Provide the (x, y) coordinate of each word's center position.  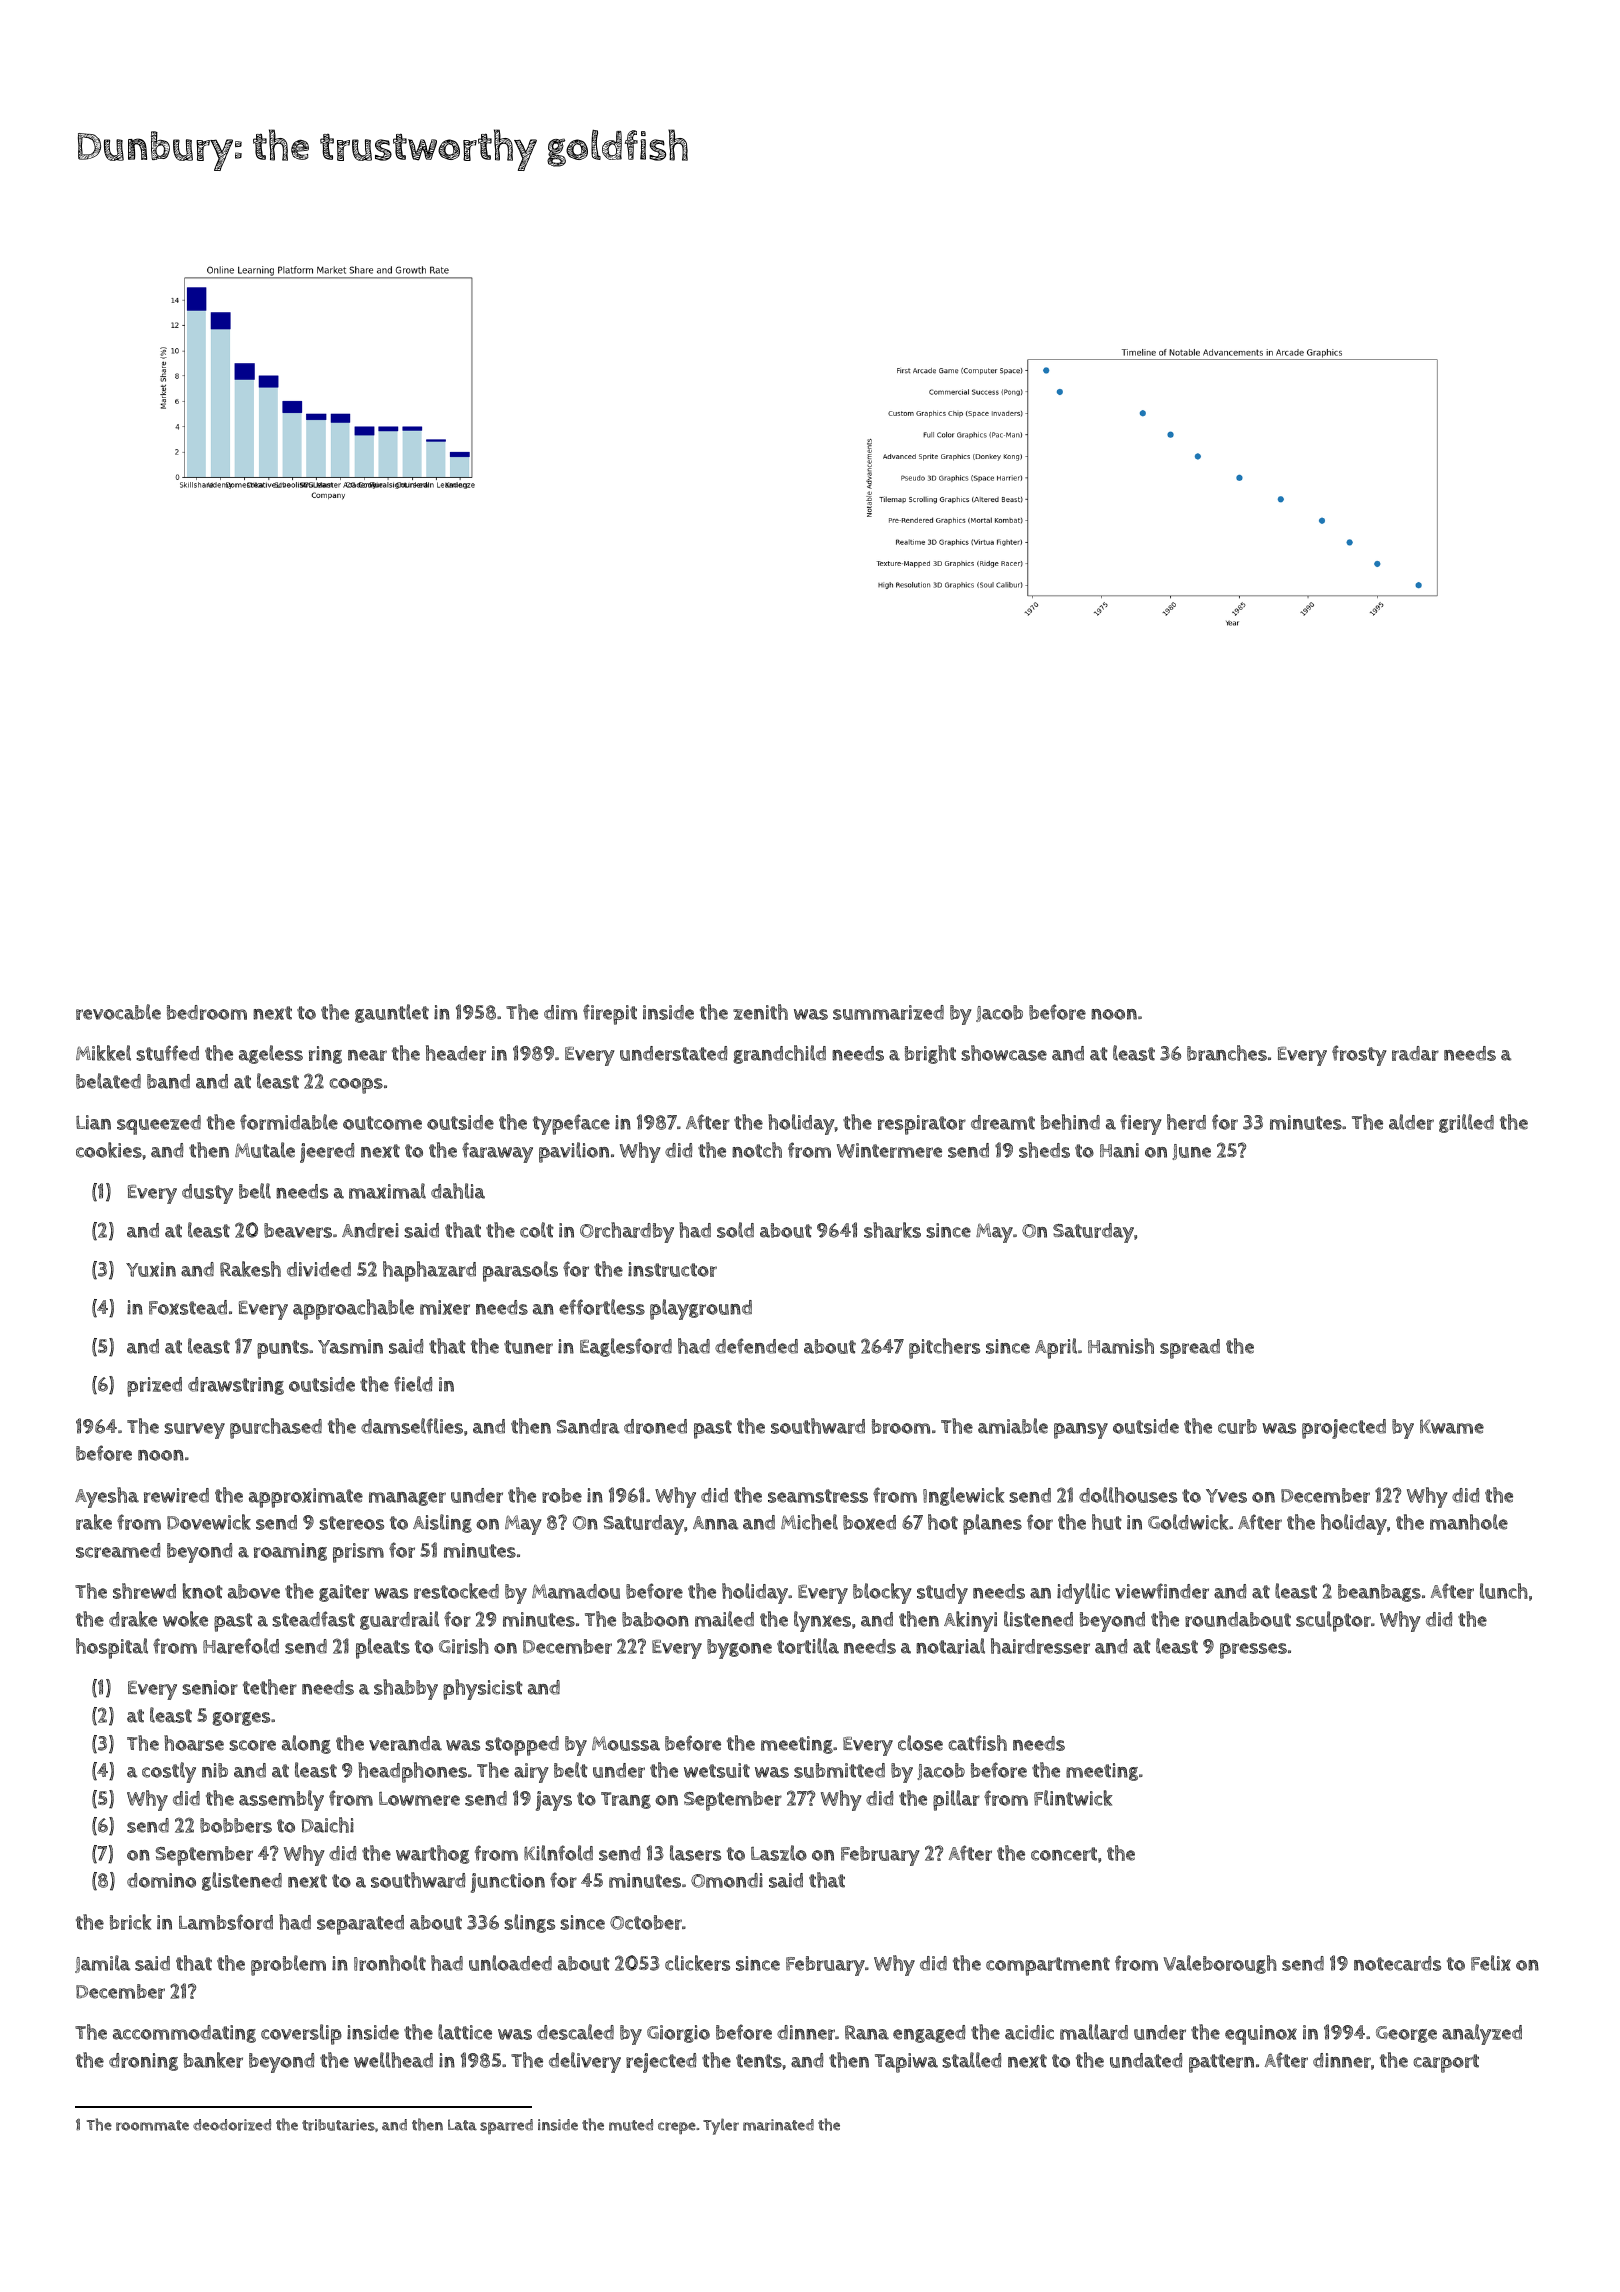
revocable (118, 1012)
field (413, 1384)
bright (930, 1054)
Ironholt (390, 1963)
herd (1186, 1122)
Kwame (1452, 1426)
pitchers (944, 1348)
